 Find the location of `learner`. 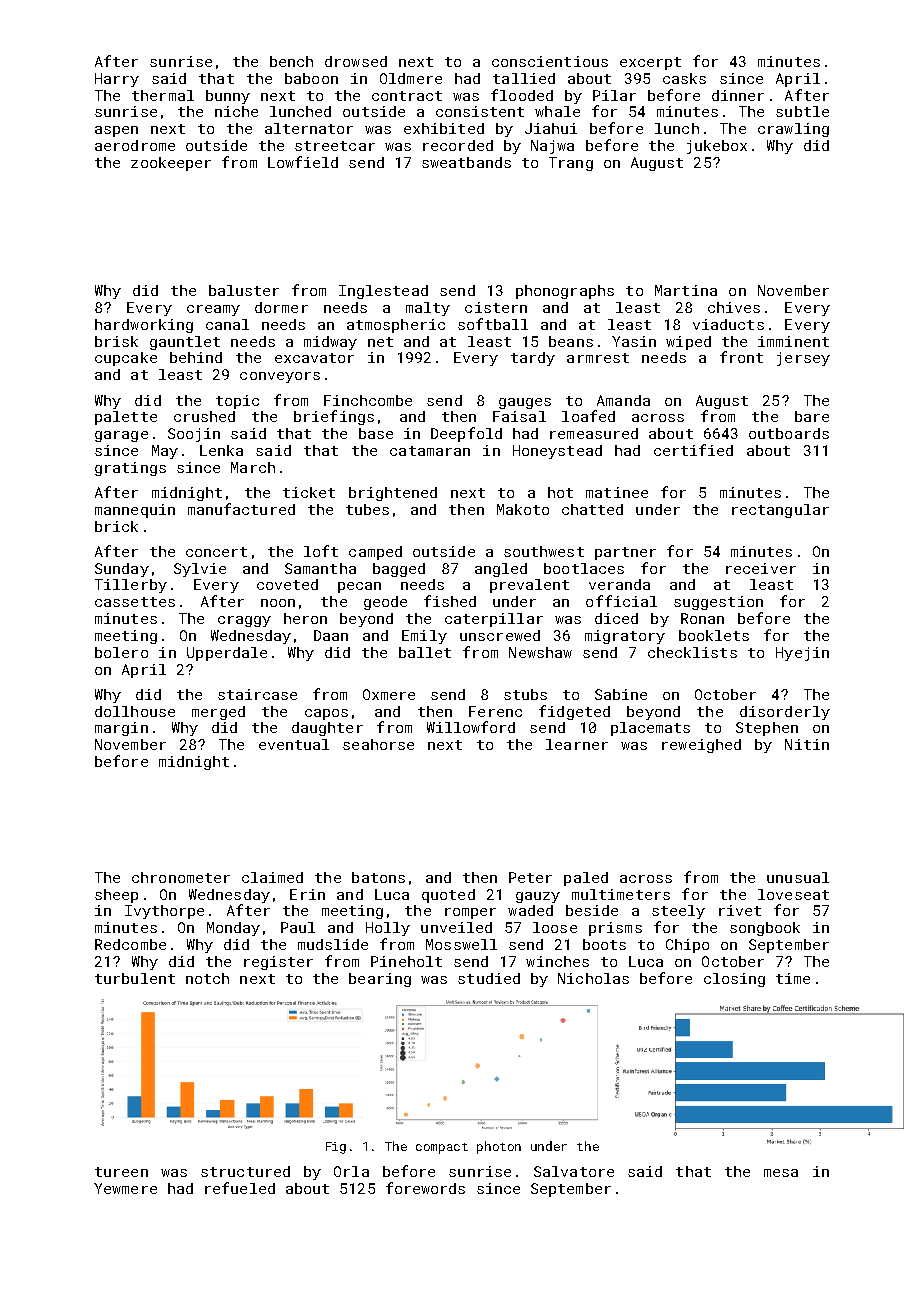

learner is located at coordinates (577, 744).
